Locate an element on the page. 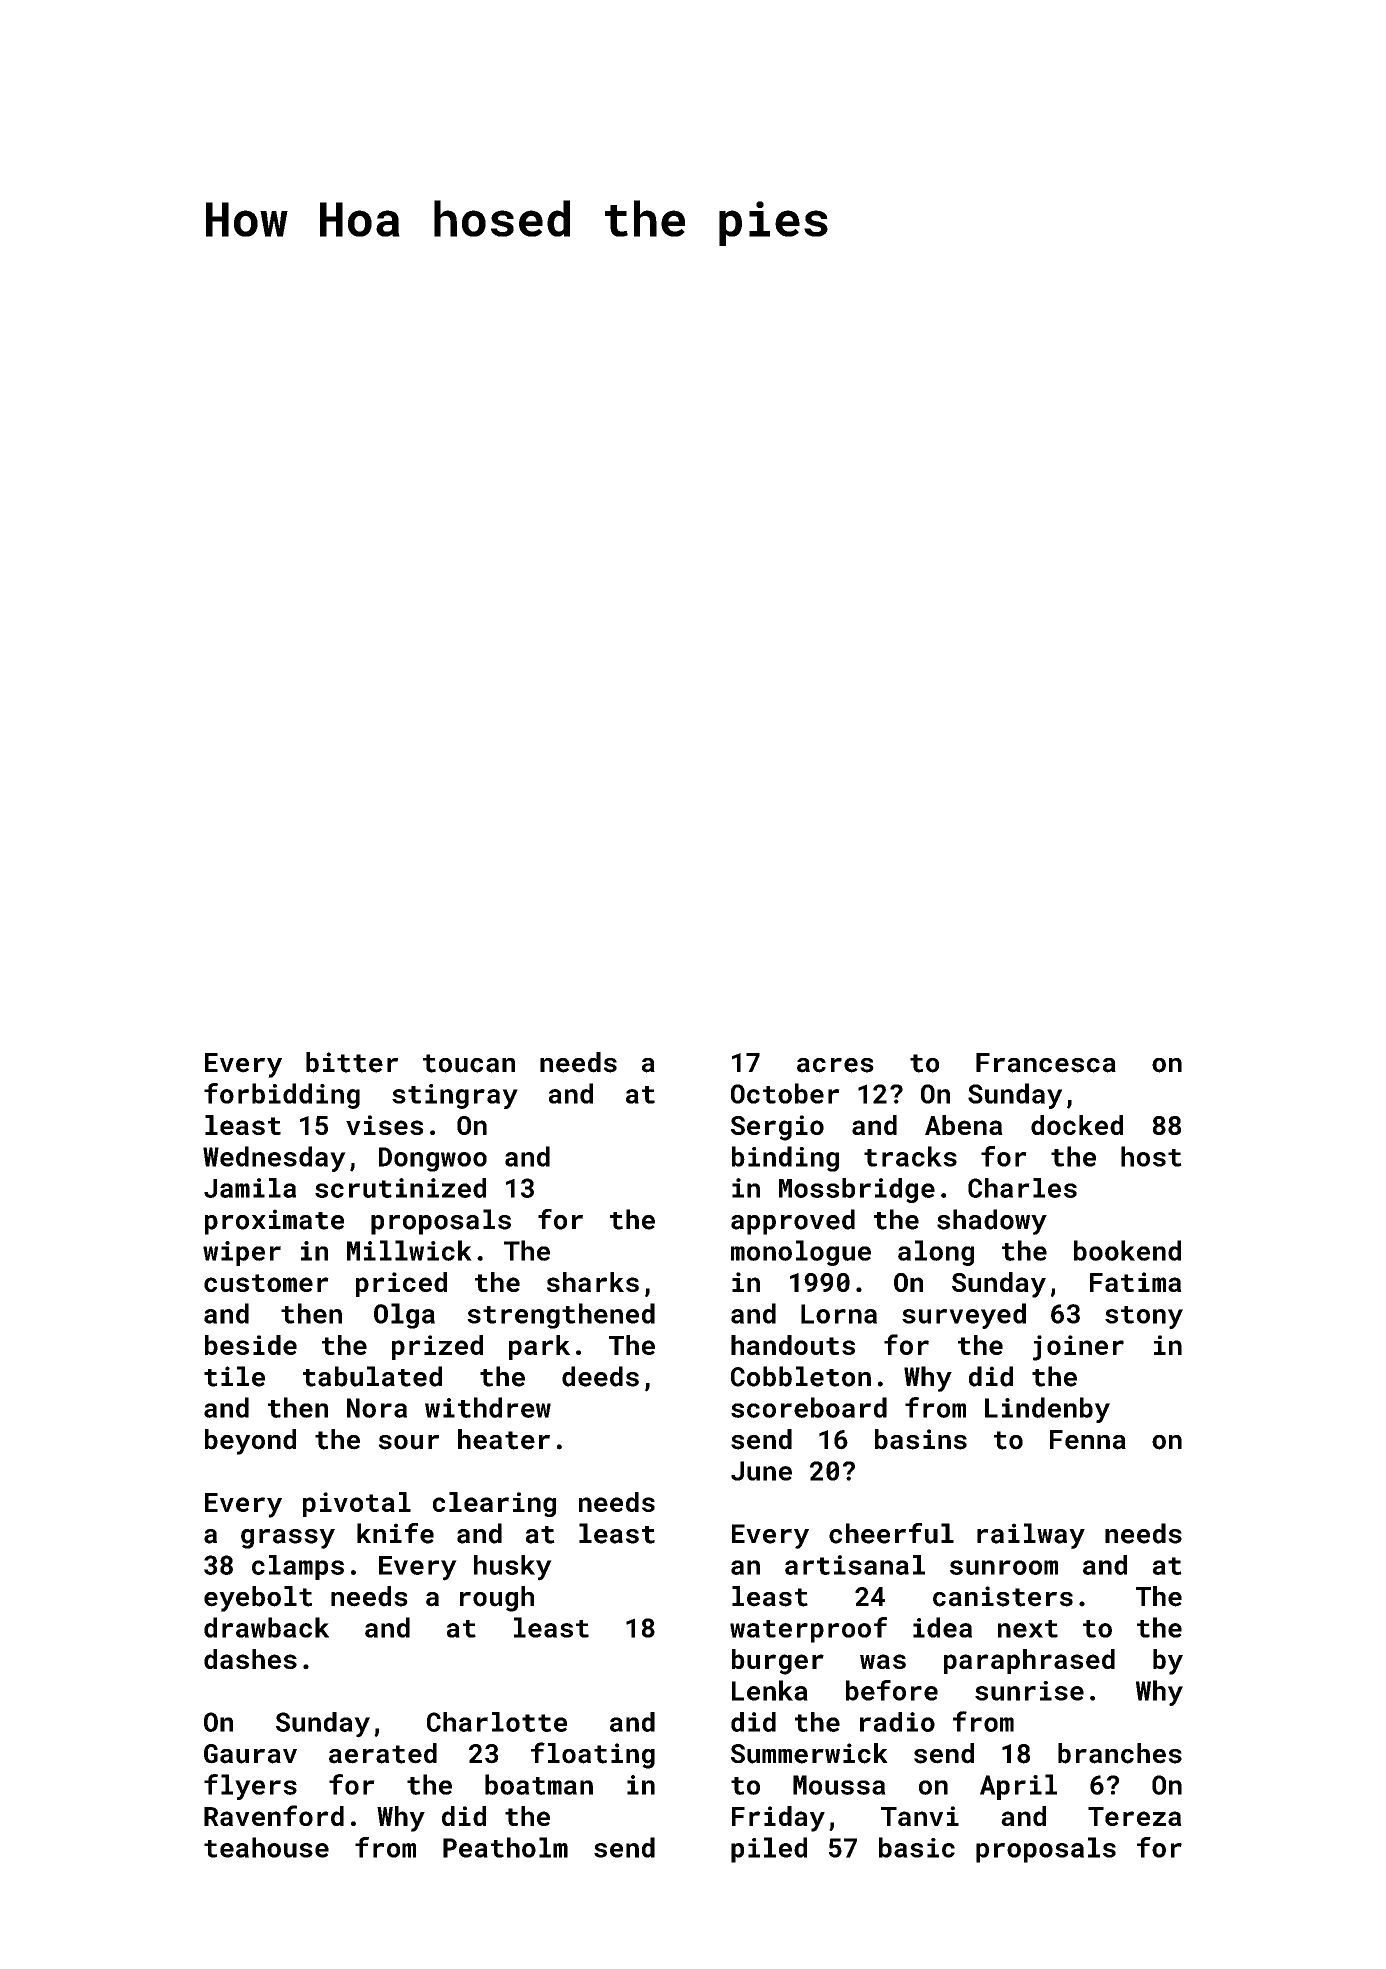  Friday is located at coordinates (778, 1819).
